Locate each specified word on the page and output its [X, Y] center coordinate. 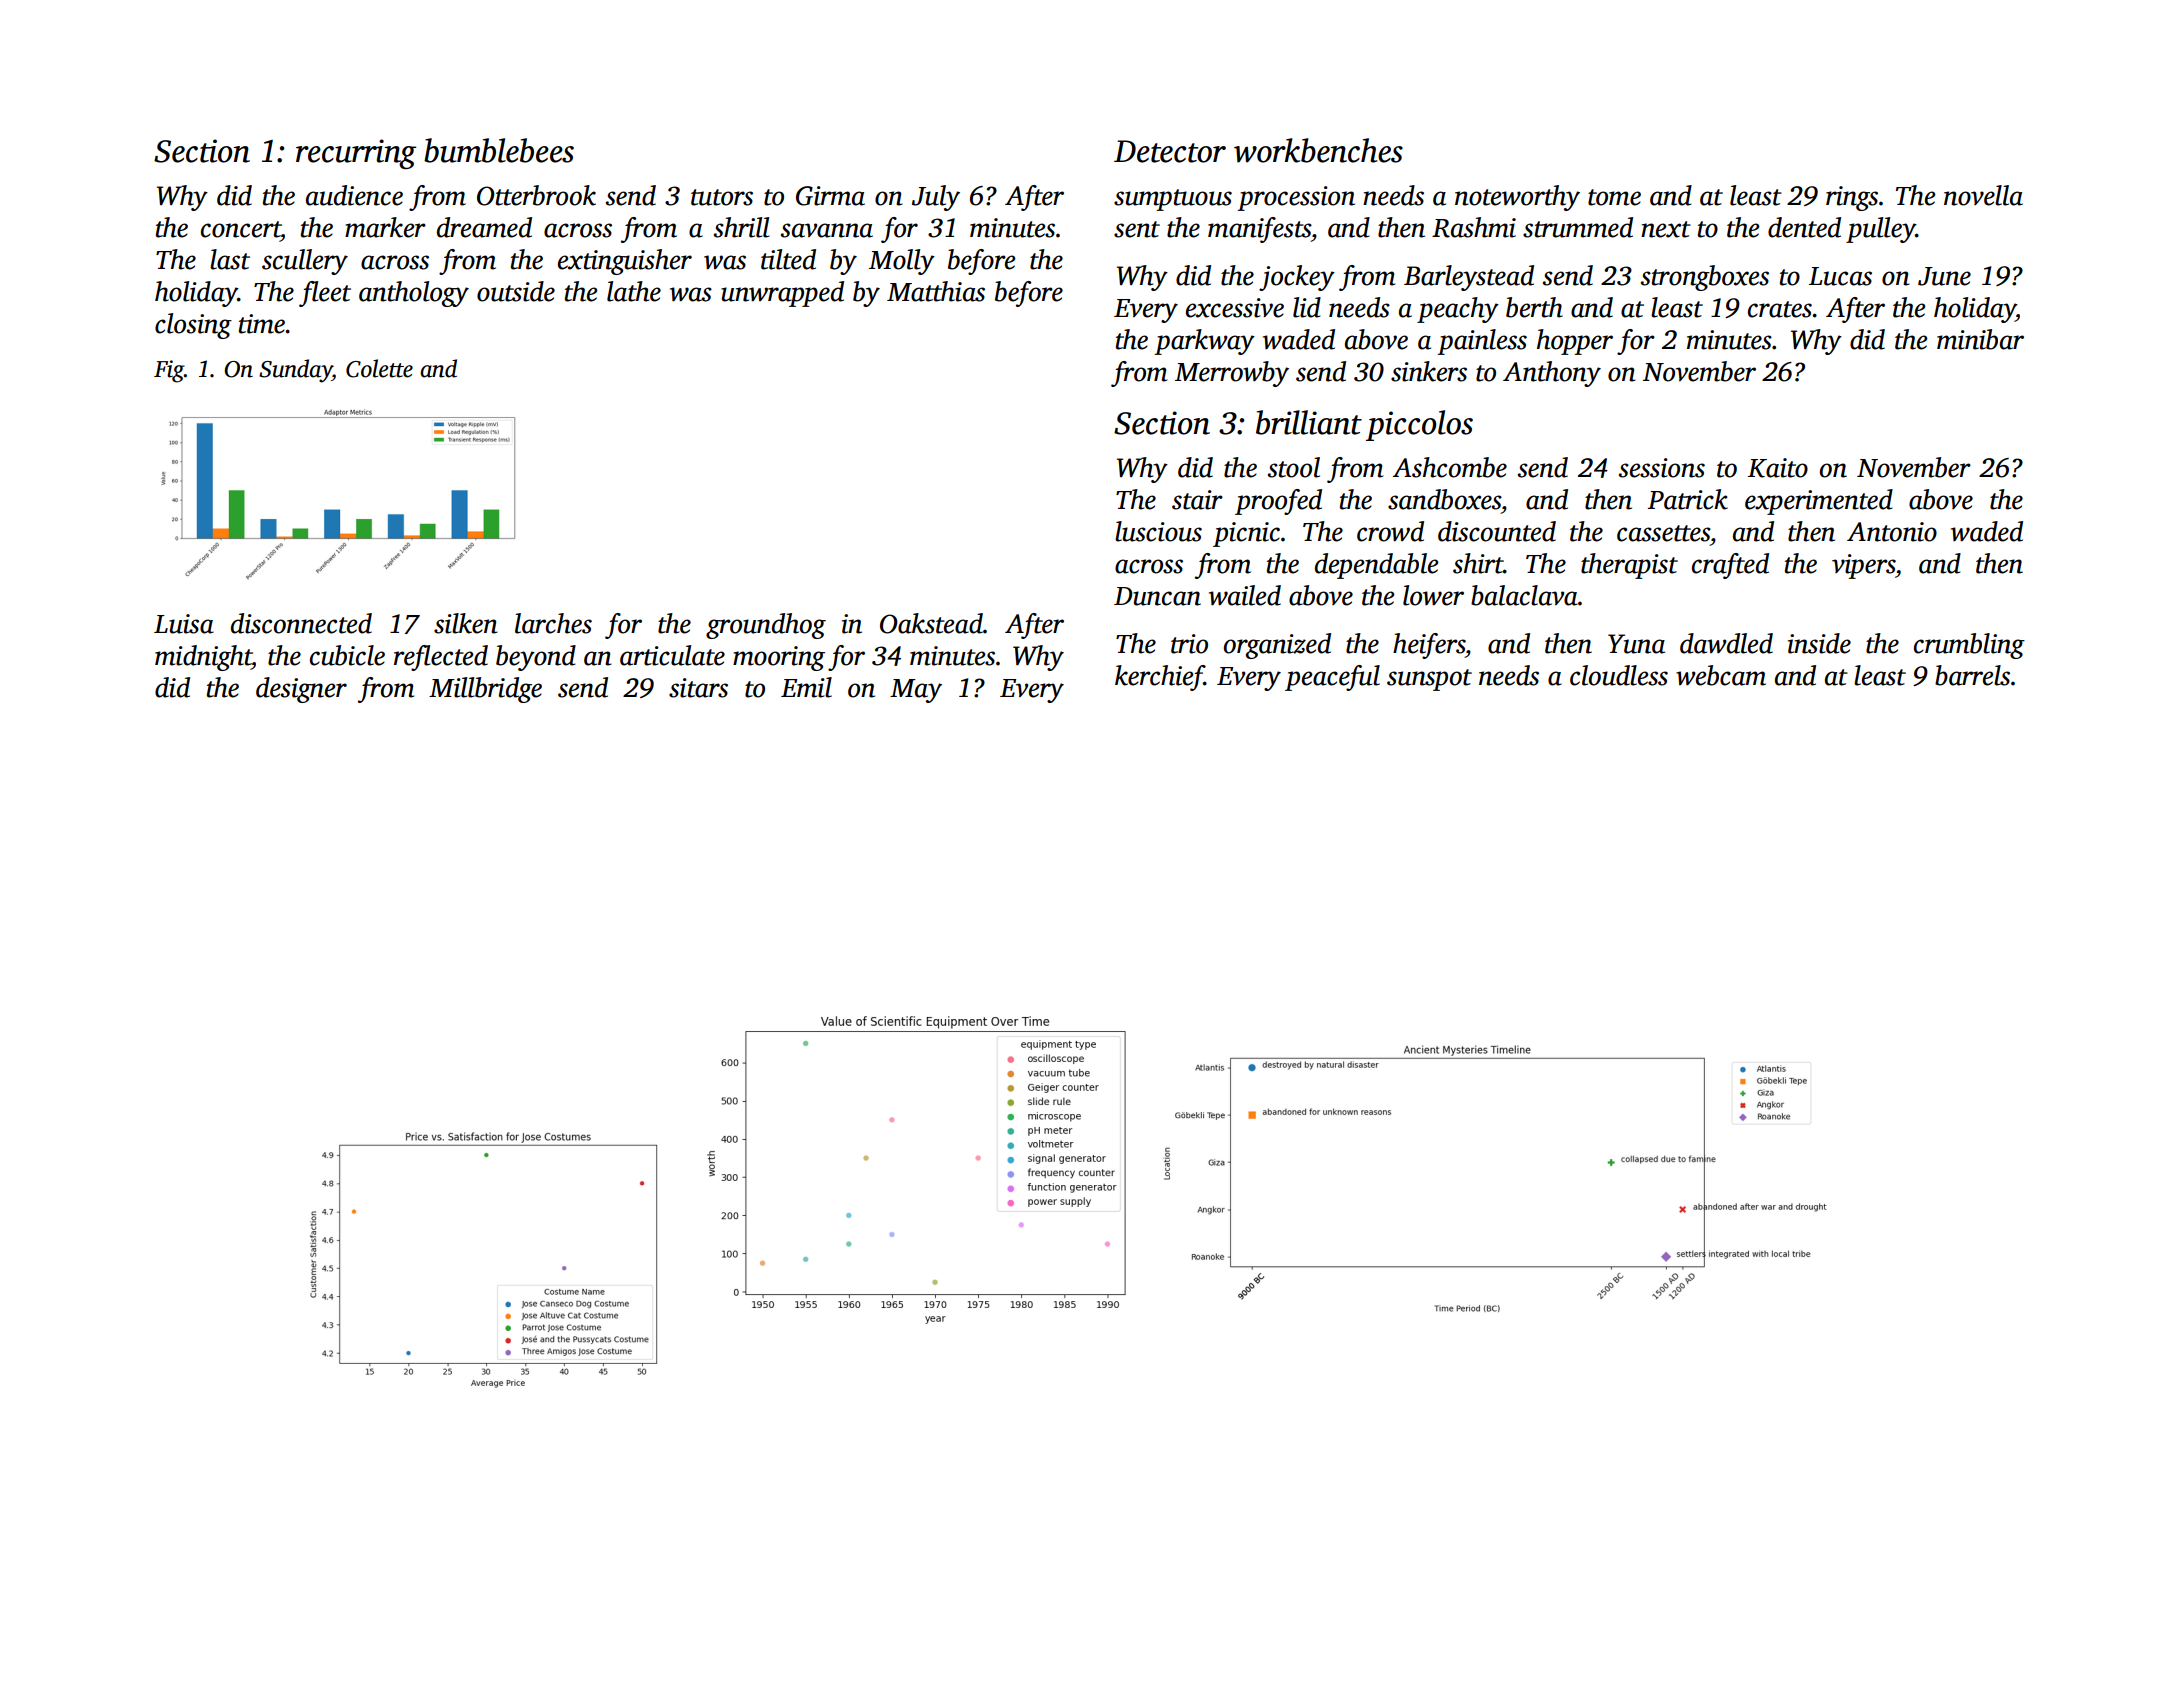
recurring [356, 154]
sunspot [1429, 680]
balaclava [1524, 595]
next [1666, 229]
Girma [830, 196]
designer [301, 690]
